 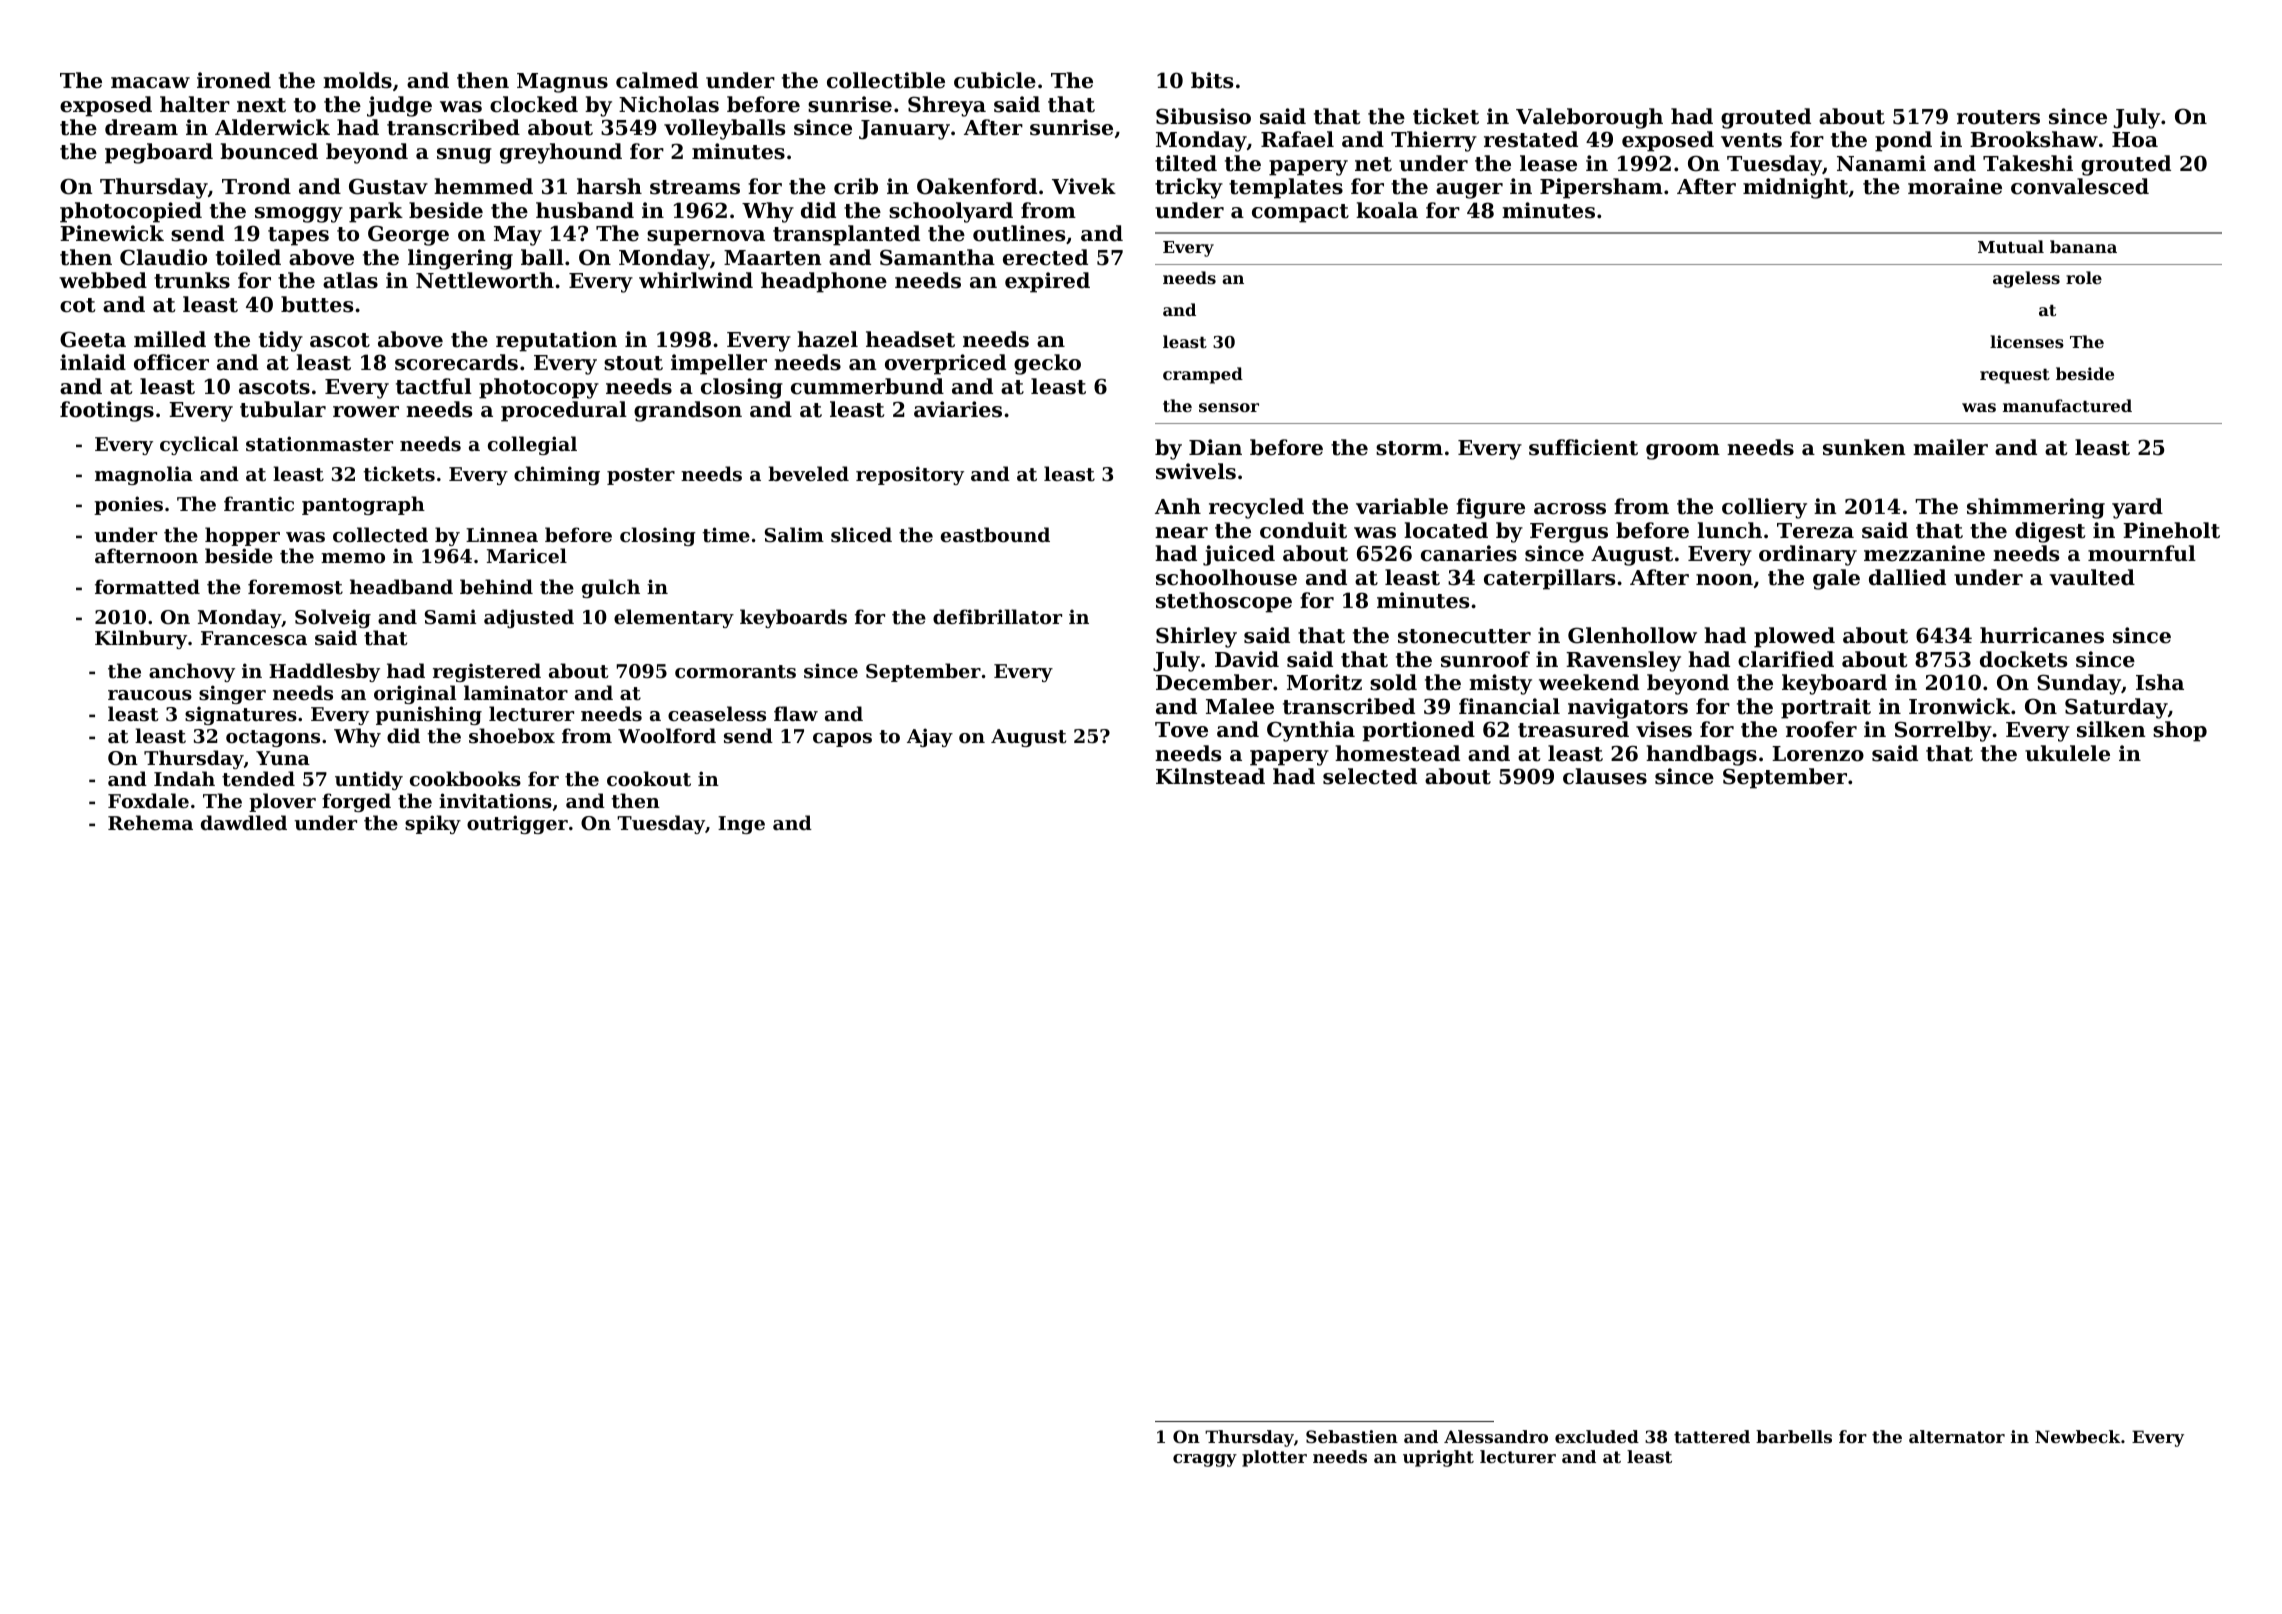 I want to click on plotter, so click(x=1274, y=1458).
